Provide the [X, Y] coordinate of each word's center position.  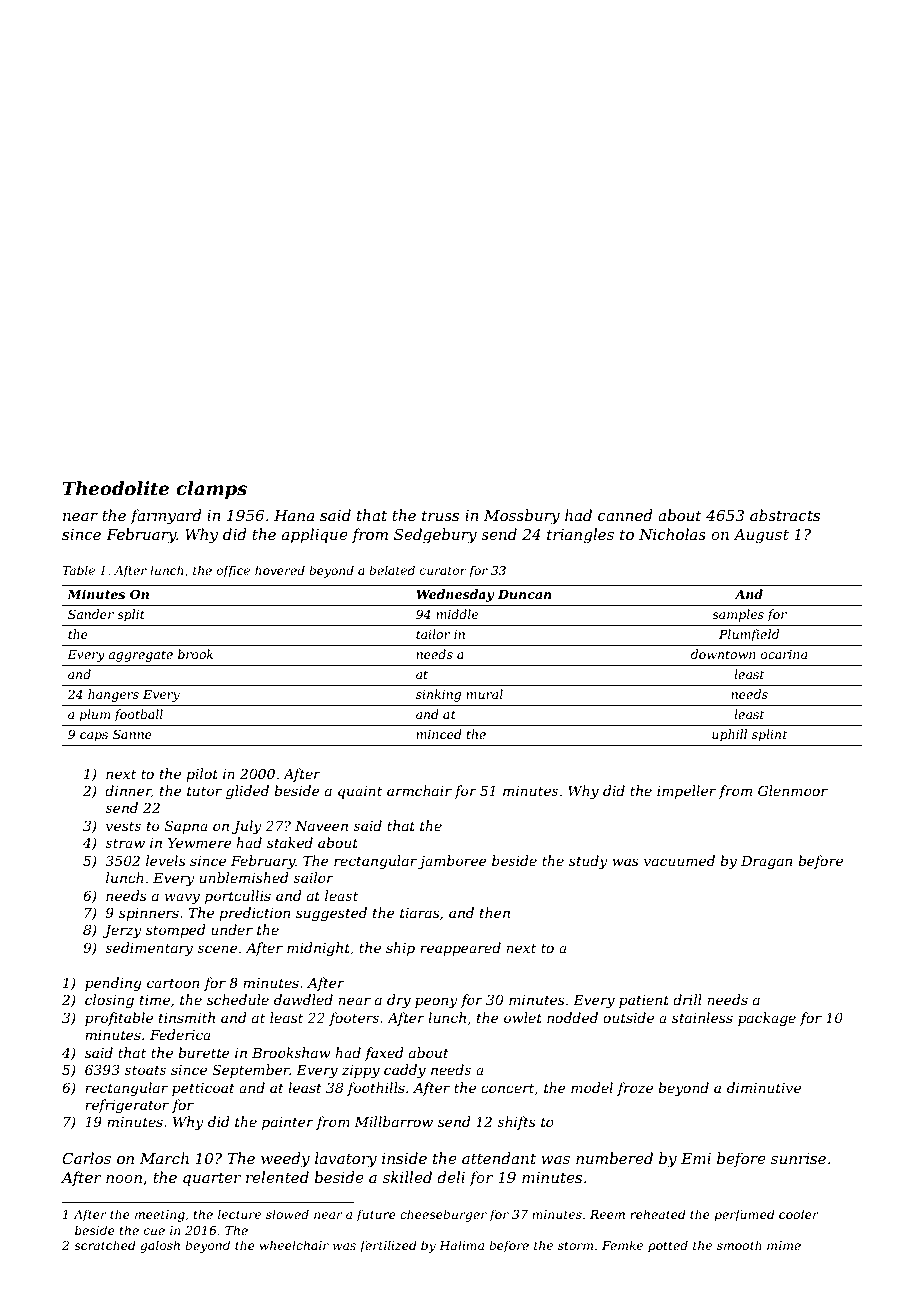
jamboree [452, 862]
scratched [105, 1245]
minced [439, 734]
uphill [729, 735]
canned [625, 515]
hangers [113, 695]
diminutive [764, 1087]
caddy [405, 1071]
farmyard [166, 517]
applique [315, 535]
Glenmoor [793, 790]
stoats [145, 1070]
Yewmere [200, 843]
